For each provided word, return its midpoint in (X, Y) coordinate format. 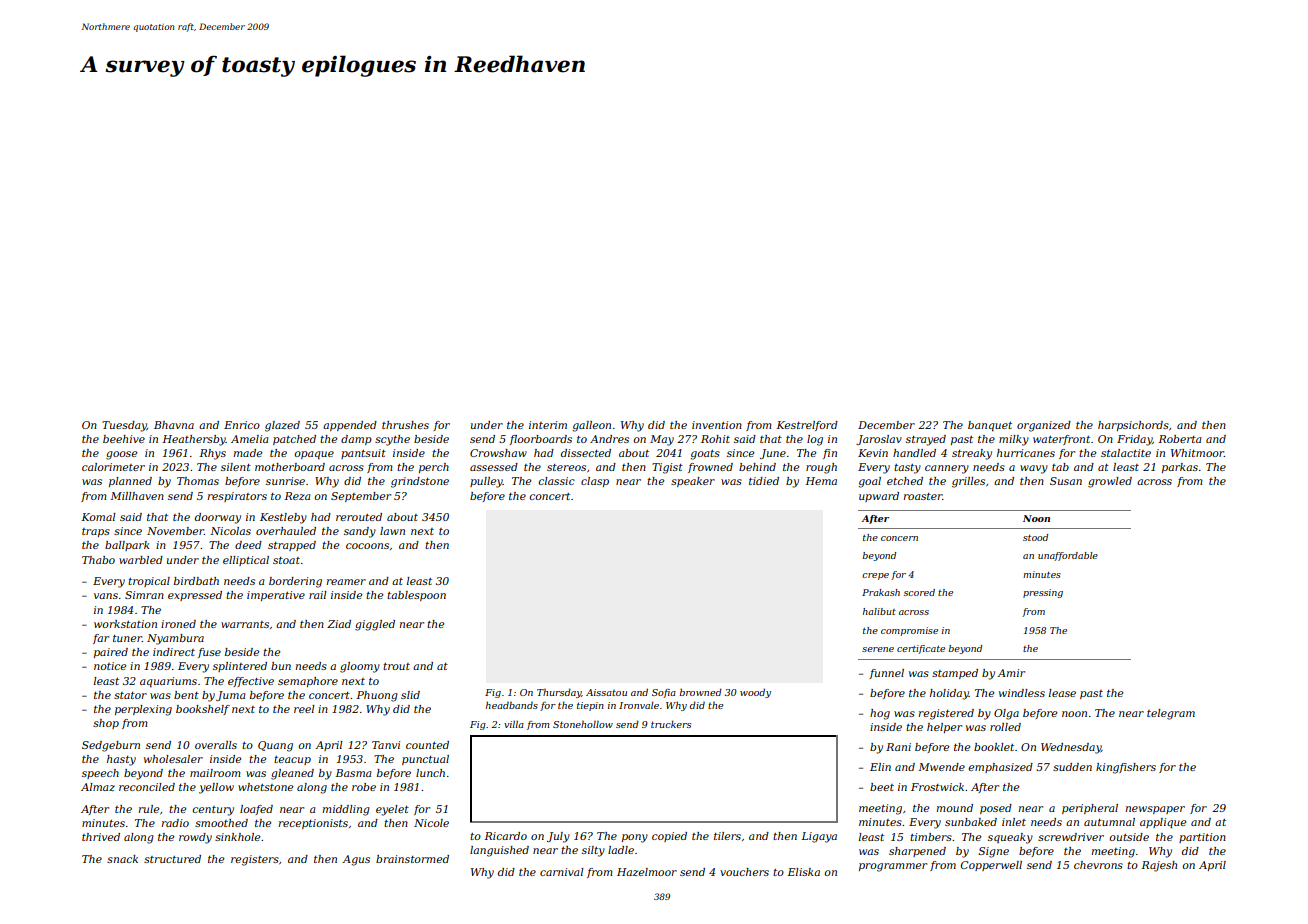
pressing (1043, 593)
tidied (764, 481)
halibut (879, 611)
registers (255, 860)
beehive (124, 439)
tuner (127, 638)
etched (905, 481)
